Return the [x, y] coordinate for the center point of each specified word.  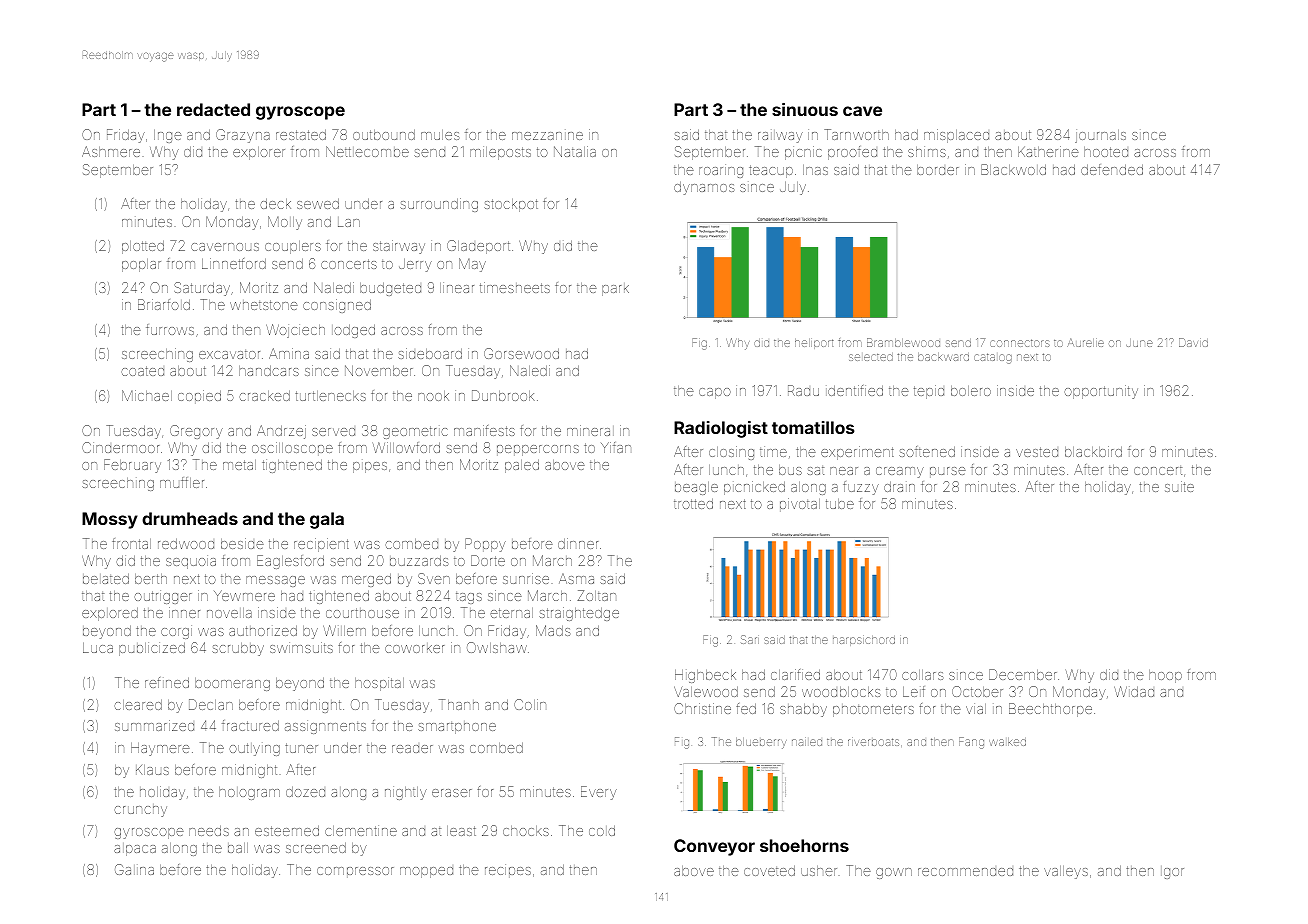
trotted [693, 503]
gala [327, 520]
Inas [815, 170]
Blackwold [1013, 169]
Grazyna [243, 136]
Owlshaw [497, 647]
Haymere [160, 749]
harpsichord [864, 641]
